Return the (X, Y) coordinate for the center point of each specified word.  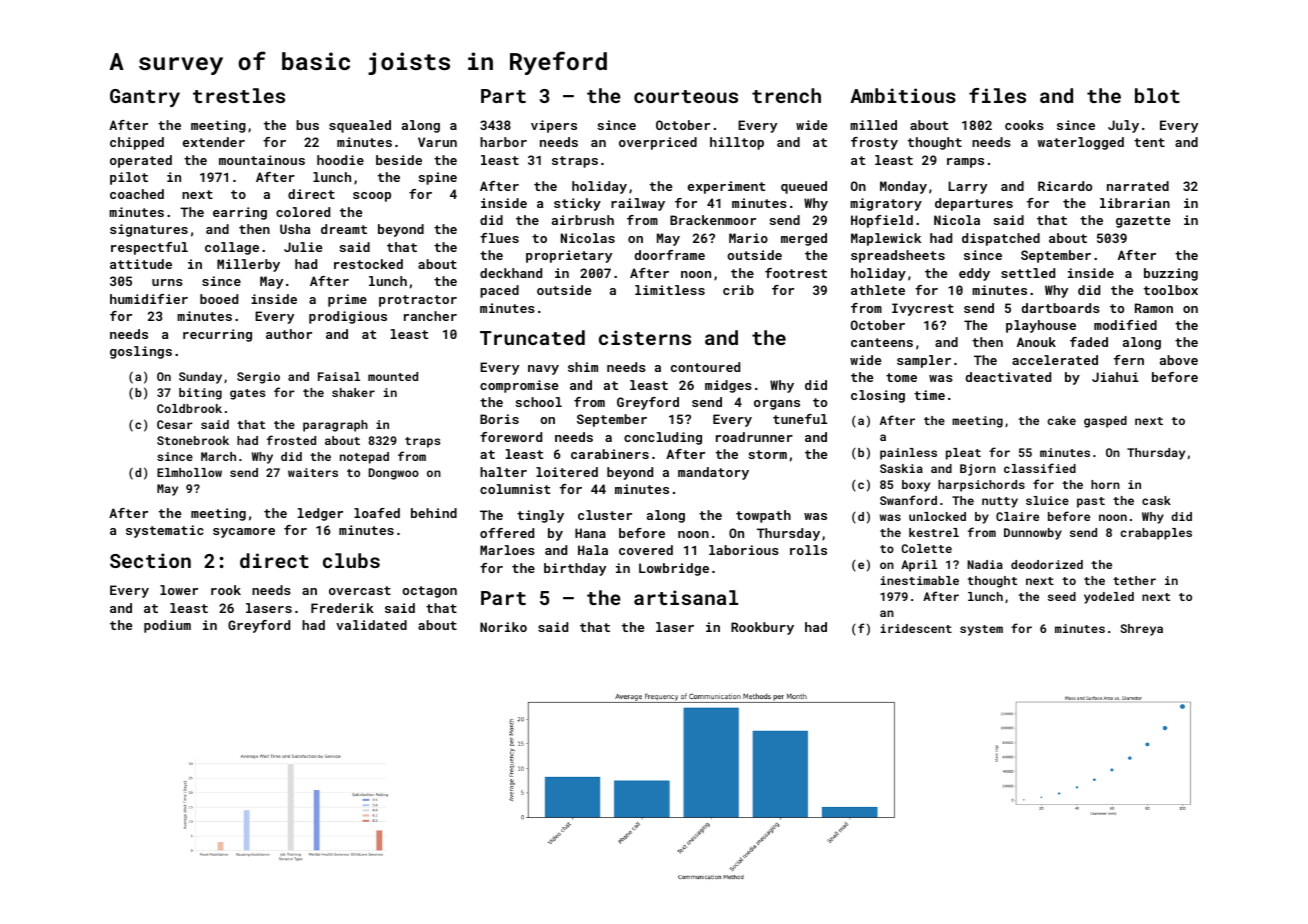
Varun (437, 142)
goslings (141, 352)
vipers (554, 126)
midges (728, 386)
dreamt (344, 229)
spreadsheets (898, 256)
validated (371, 625)
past (1091, 502)
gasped (1105, 422)
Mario (748, 238)
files (997, 95)
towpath (763, 516)
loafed (377, 513)
